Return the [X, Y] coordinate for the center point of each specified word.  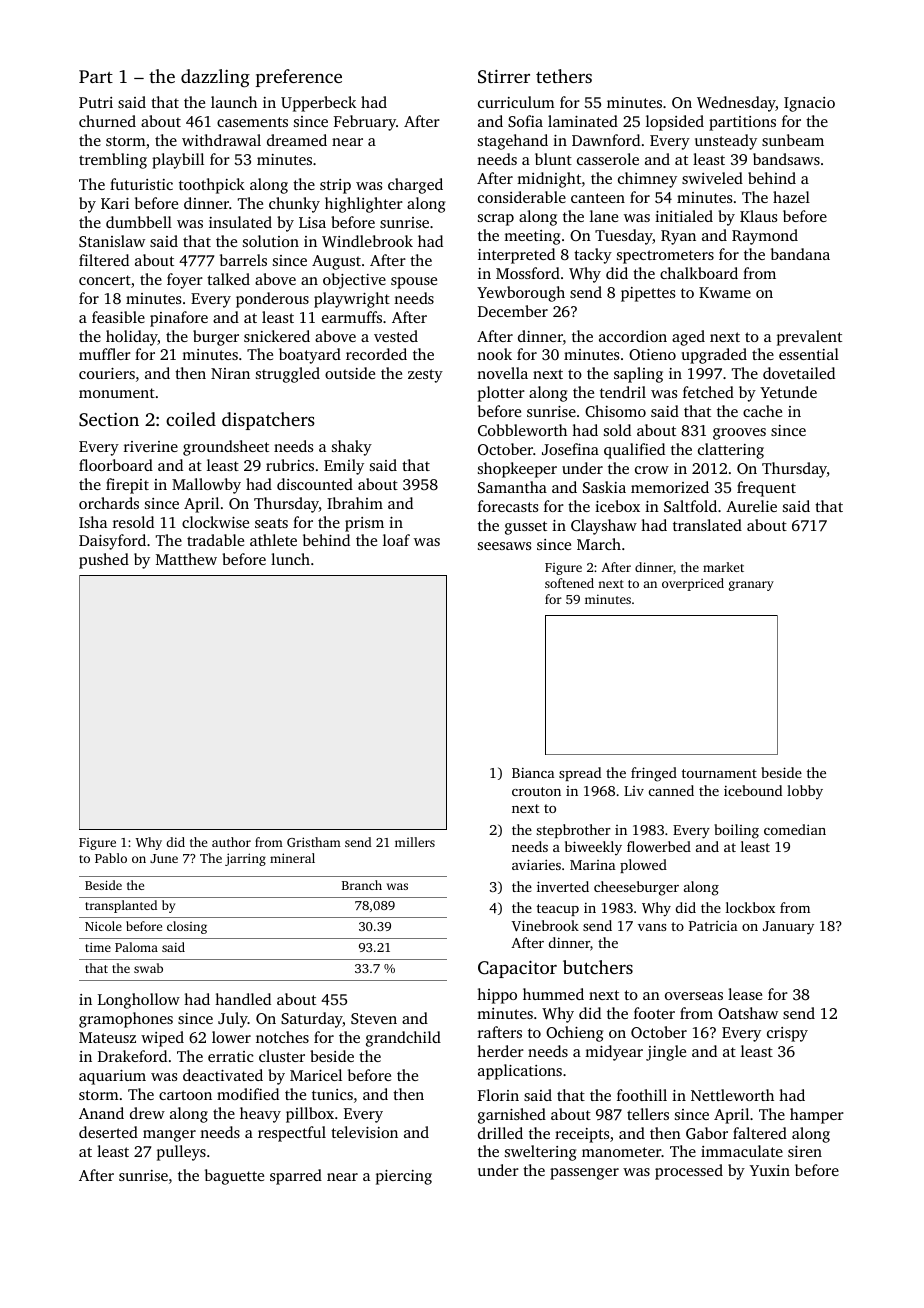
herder [500, 1051]
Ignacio [809, 104]
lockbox [750, 907]
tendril [623, 392]
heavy [260, 1115]
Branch [362, 885]
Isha [93, 522]
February [365, 123]
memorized [670, 487]
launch [234, 102]
